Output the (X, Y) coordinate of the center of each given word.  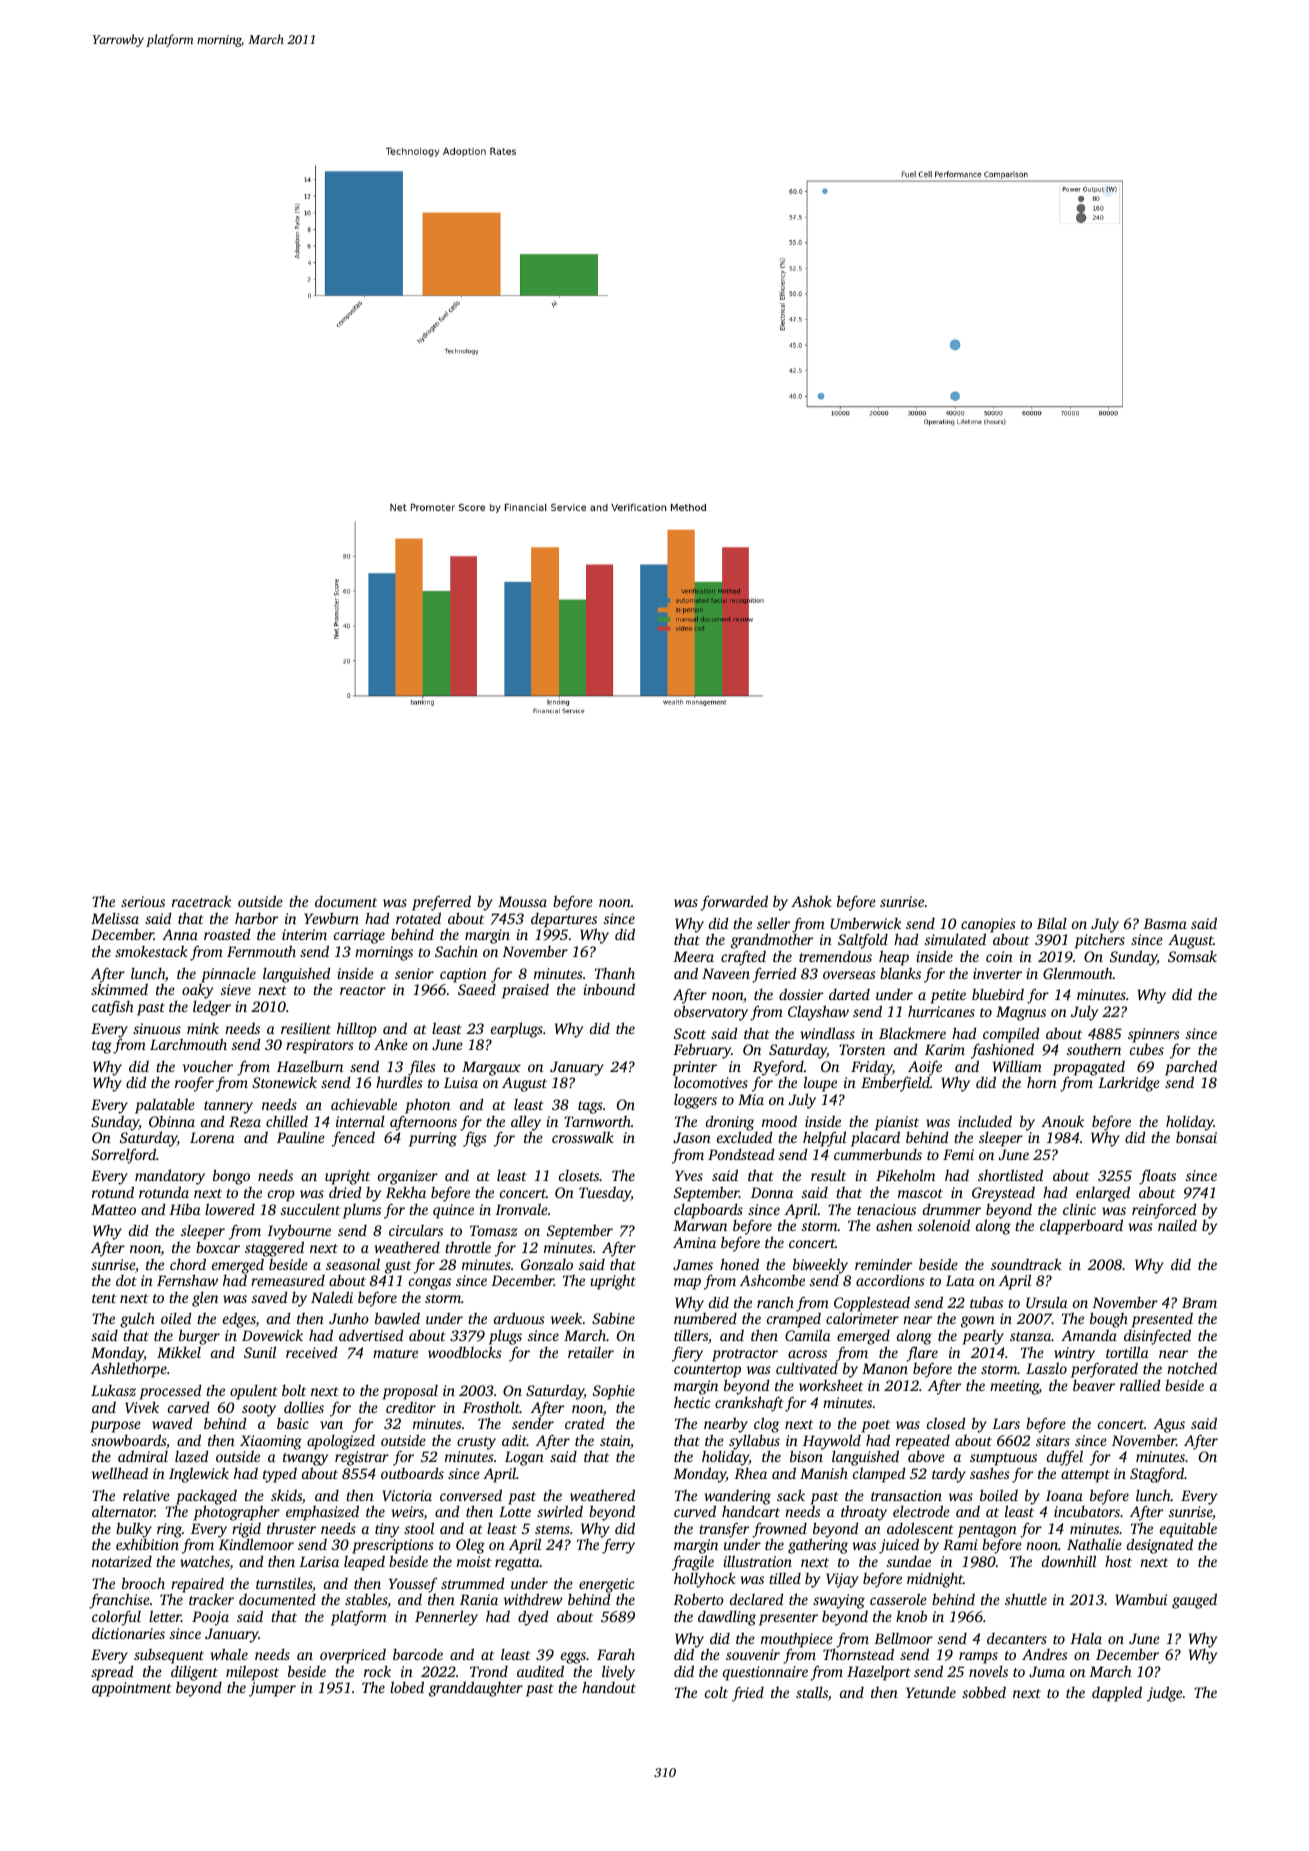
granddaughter (476, 1689)
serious (143, 901)
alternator (123, 1511)
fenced (353, 1139)
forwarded (734, 903)
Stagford (1157, 1475)
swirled (560, 1511)
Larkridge (1129, 1084)
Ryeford (778, 1068)
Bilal (1052, 923)
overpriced (353, 1656)
